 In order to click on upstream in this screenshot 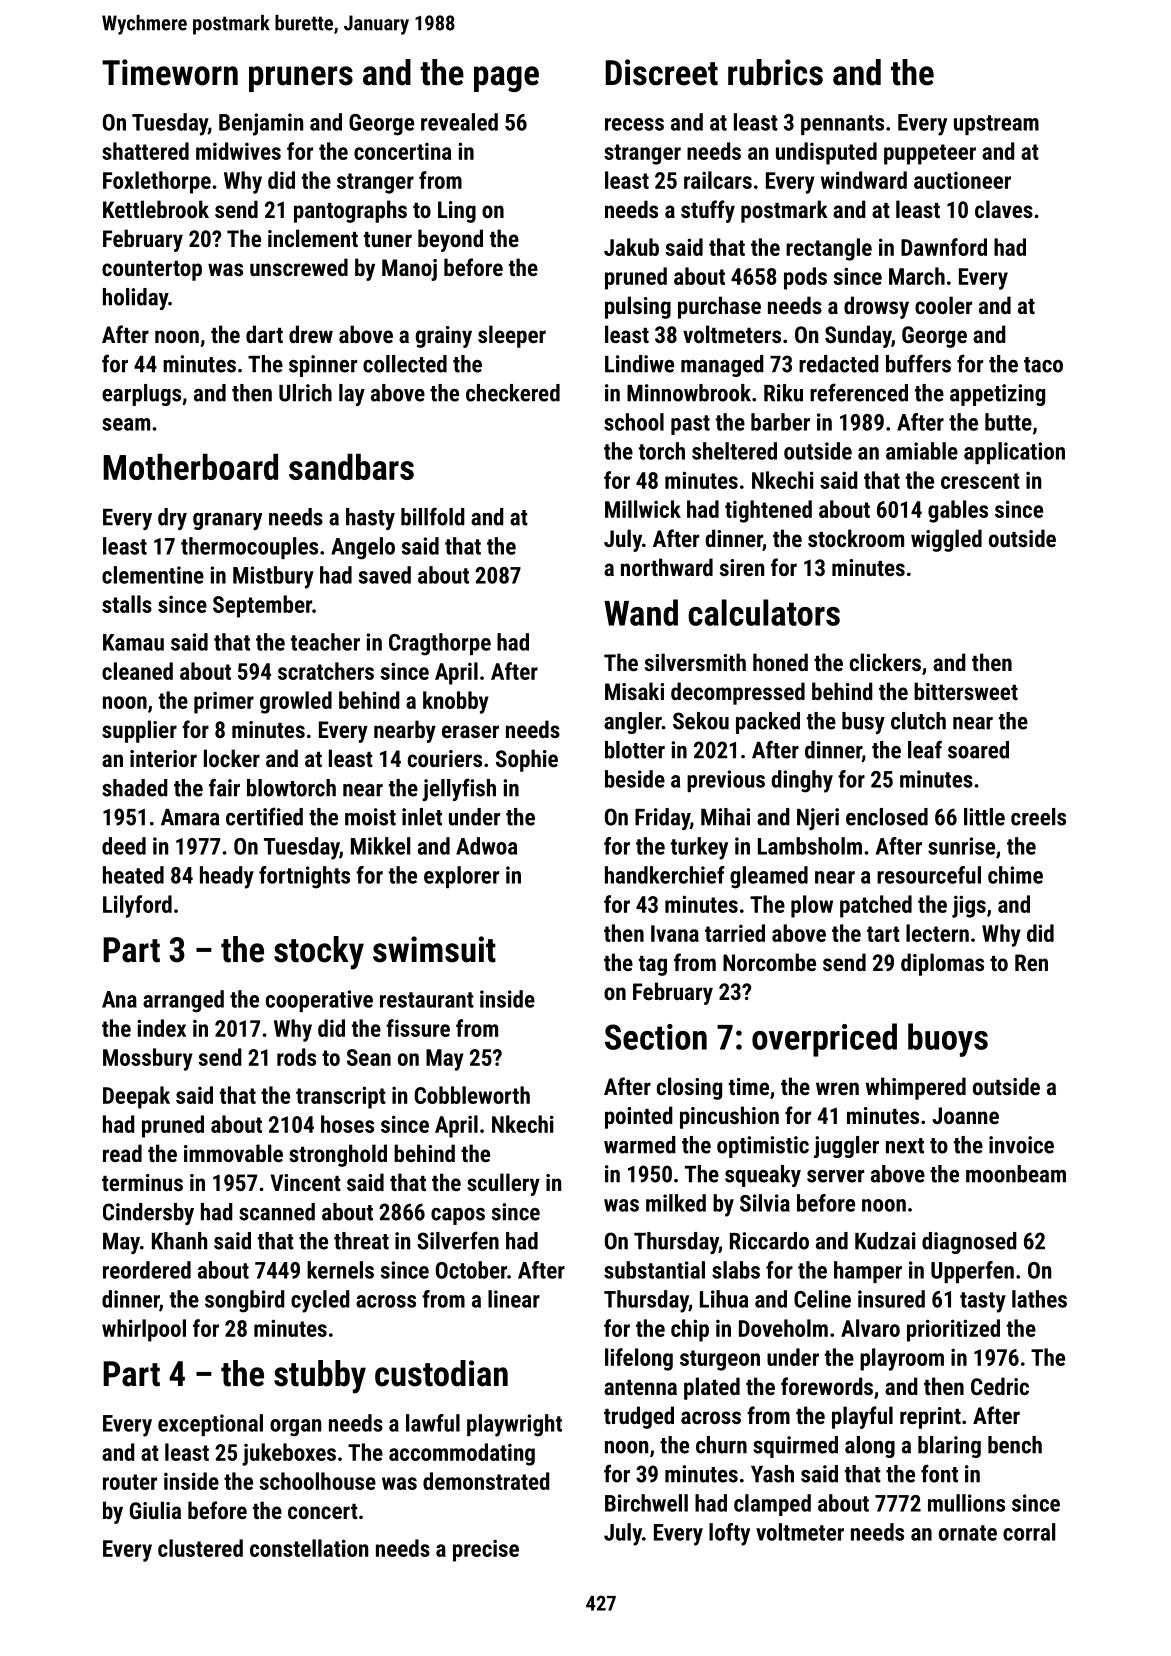, I will do `click(996, 125)`.
